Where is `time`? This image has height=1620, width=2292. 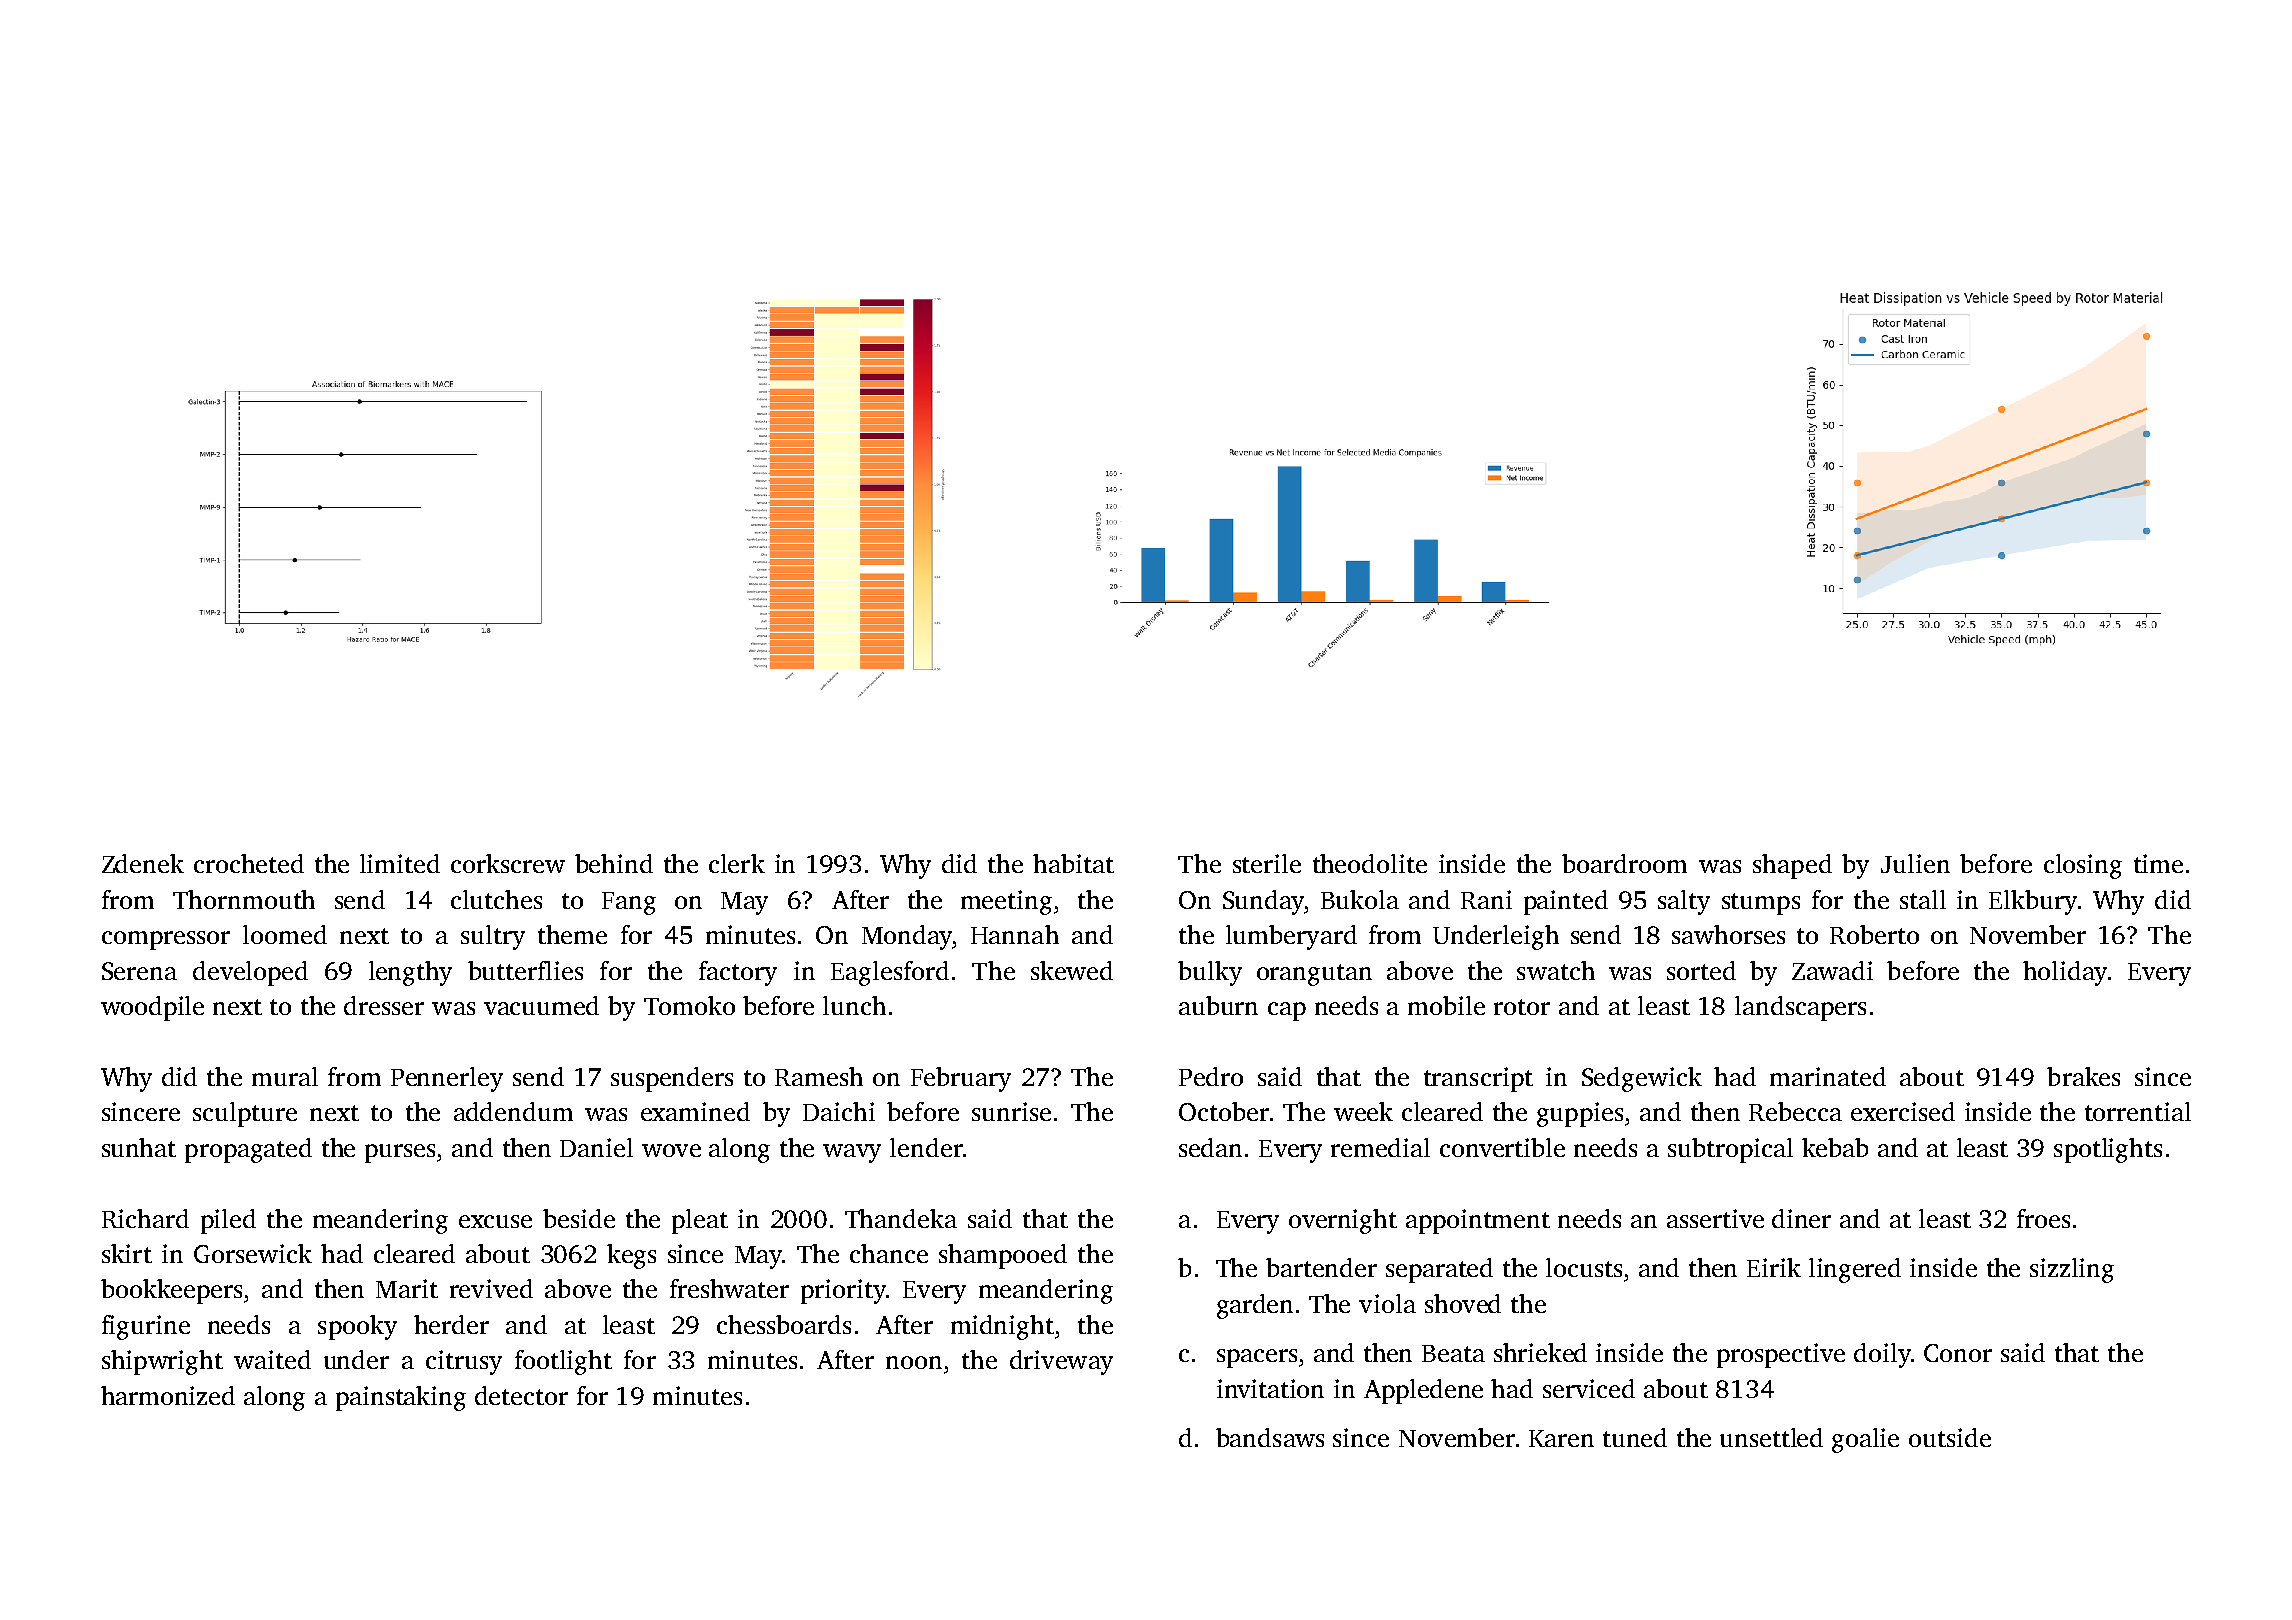 time is located at coordinates (2158, 863).
